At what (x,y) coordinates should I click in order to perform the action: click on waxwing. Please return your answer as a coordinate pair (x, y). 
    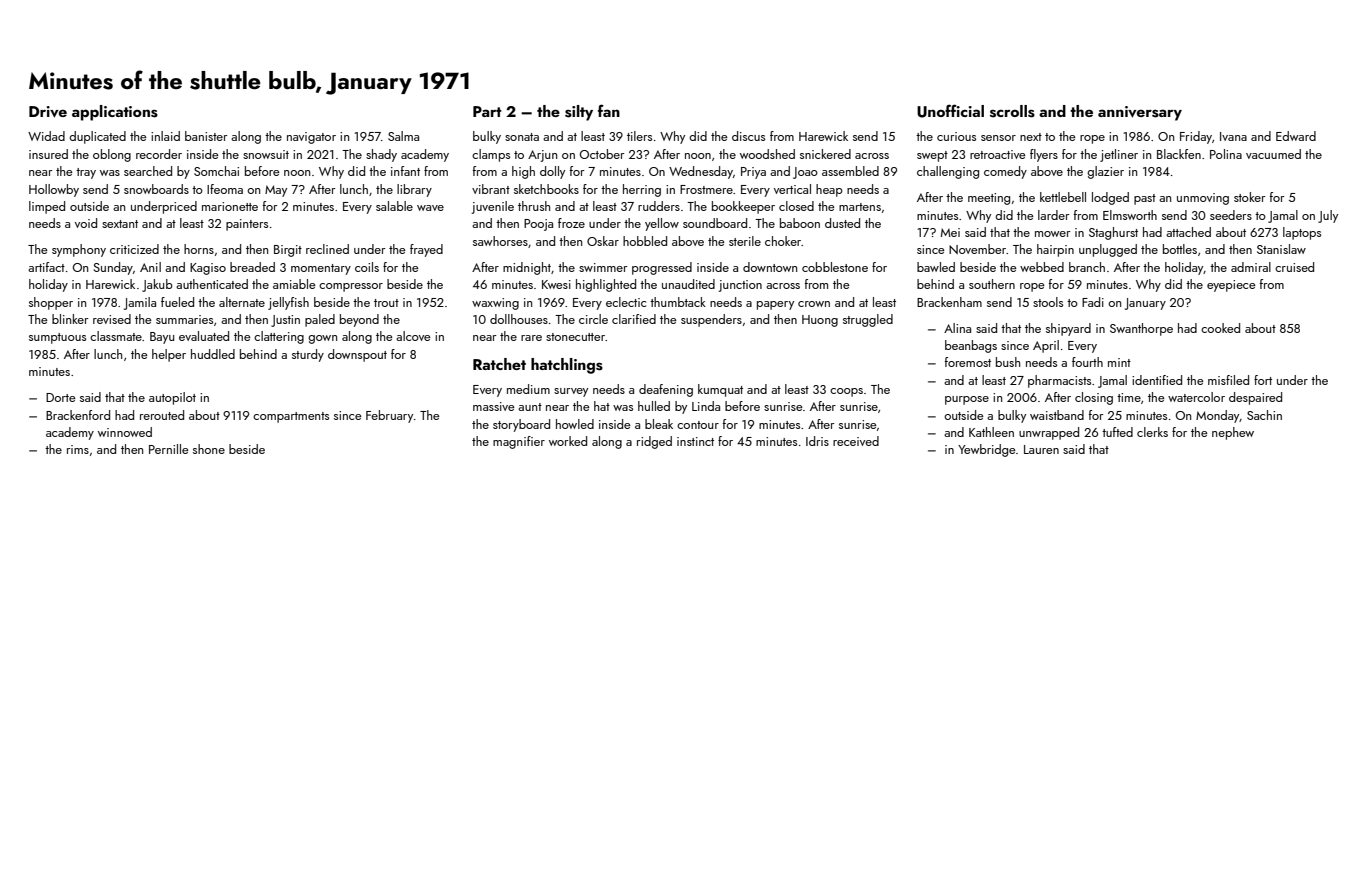
    Looking at the image, I should click on (495, 304).
